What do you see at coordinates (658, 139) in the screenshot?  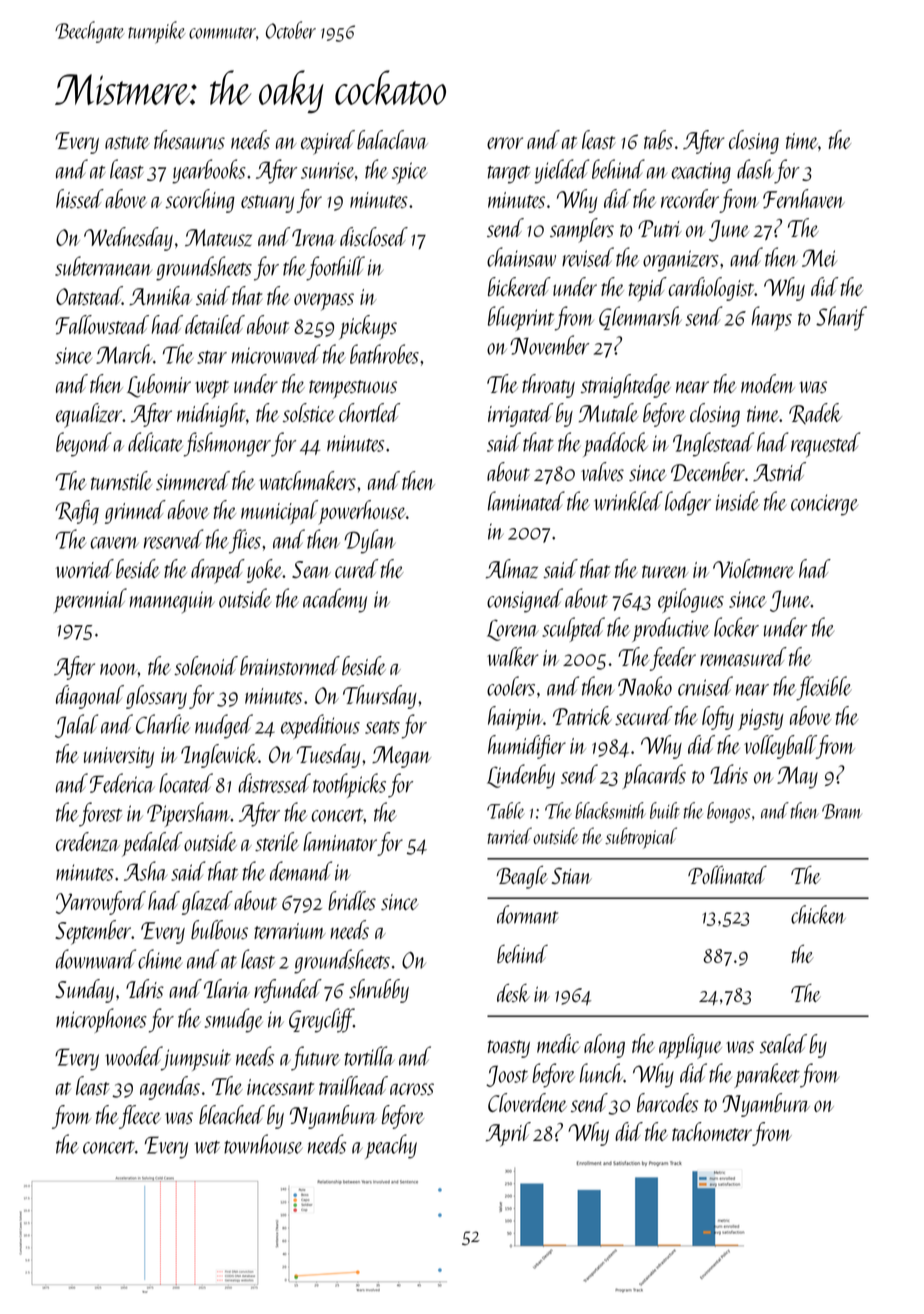 I see `tabs` at bounding box center [658, 139].
